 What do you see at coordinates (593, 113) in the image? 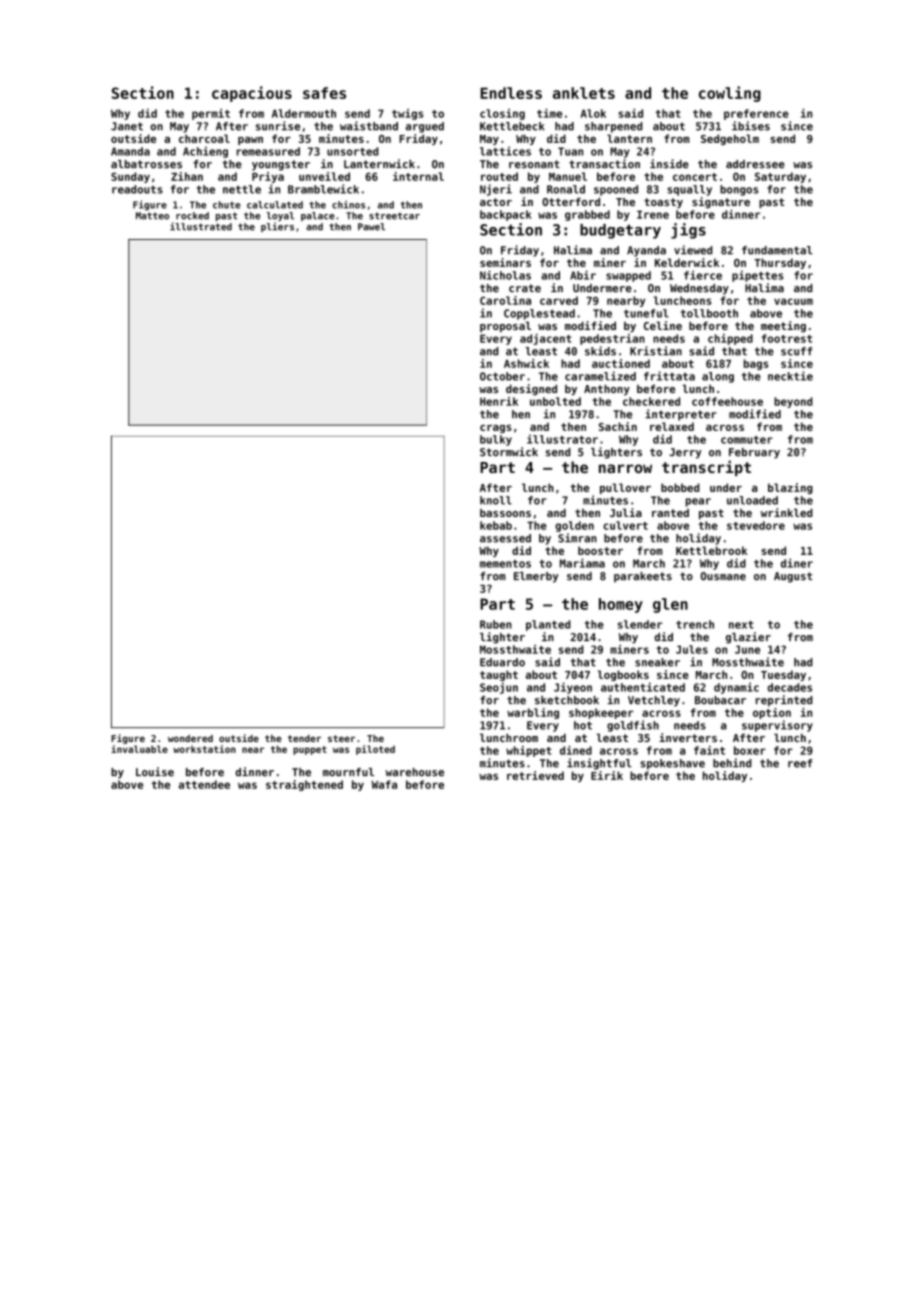
I see `Alok` at bounding box center [593, 113].
